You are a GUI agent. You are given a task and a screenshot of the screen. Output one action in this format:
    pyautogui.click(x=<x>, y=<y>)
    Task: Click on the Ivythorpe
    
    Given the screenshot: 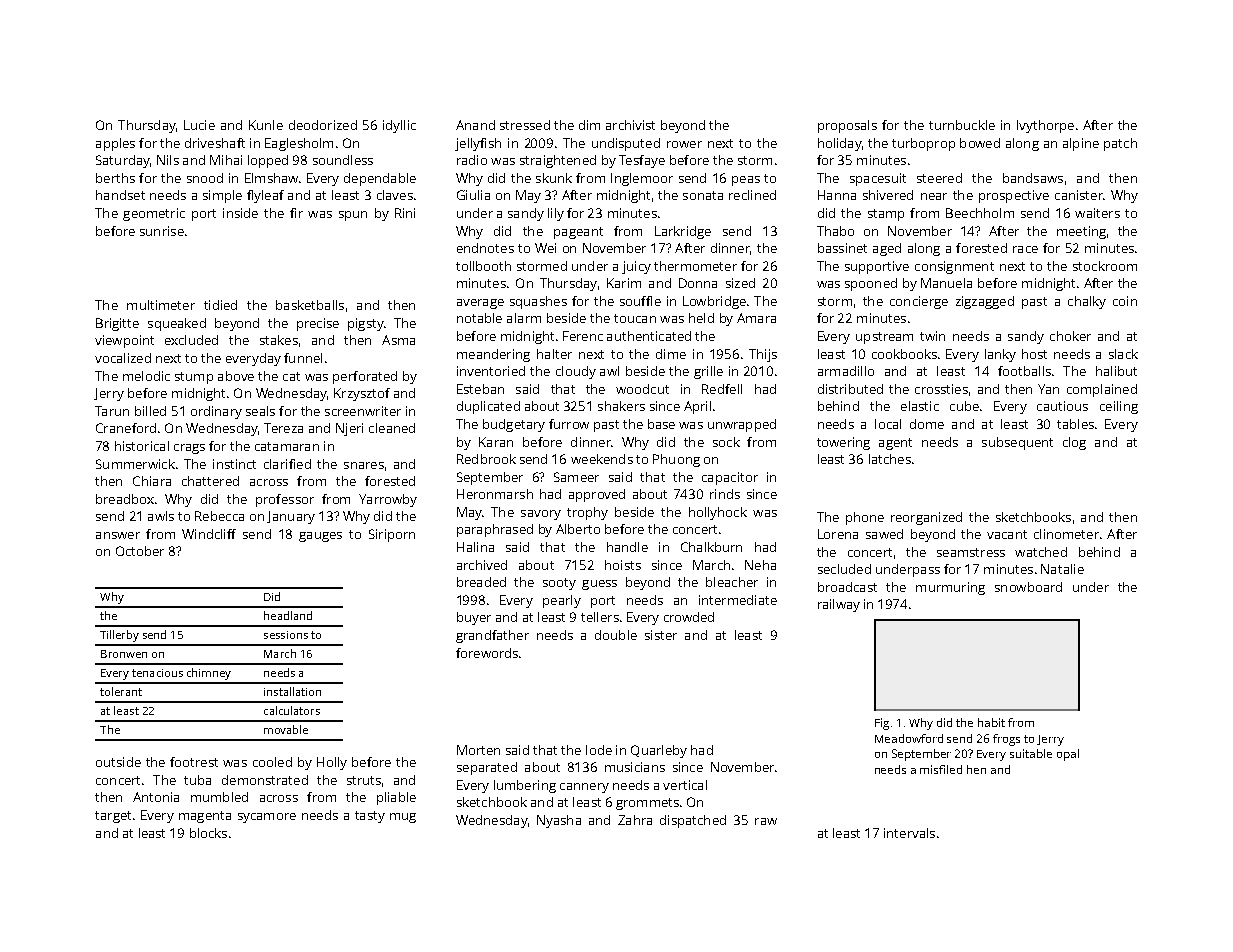 What is the action you would take?
    pyautogui.click(x=1045, y=126)
